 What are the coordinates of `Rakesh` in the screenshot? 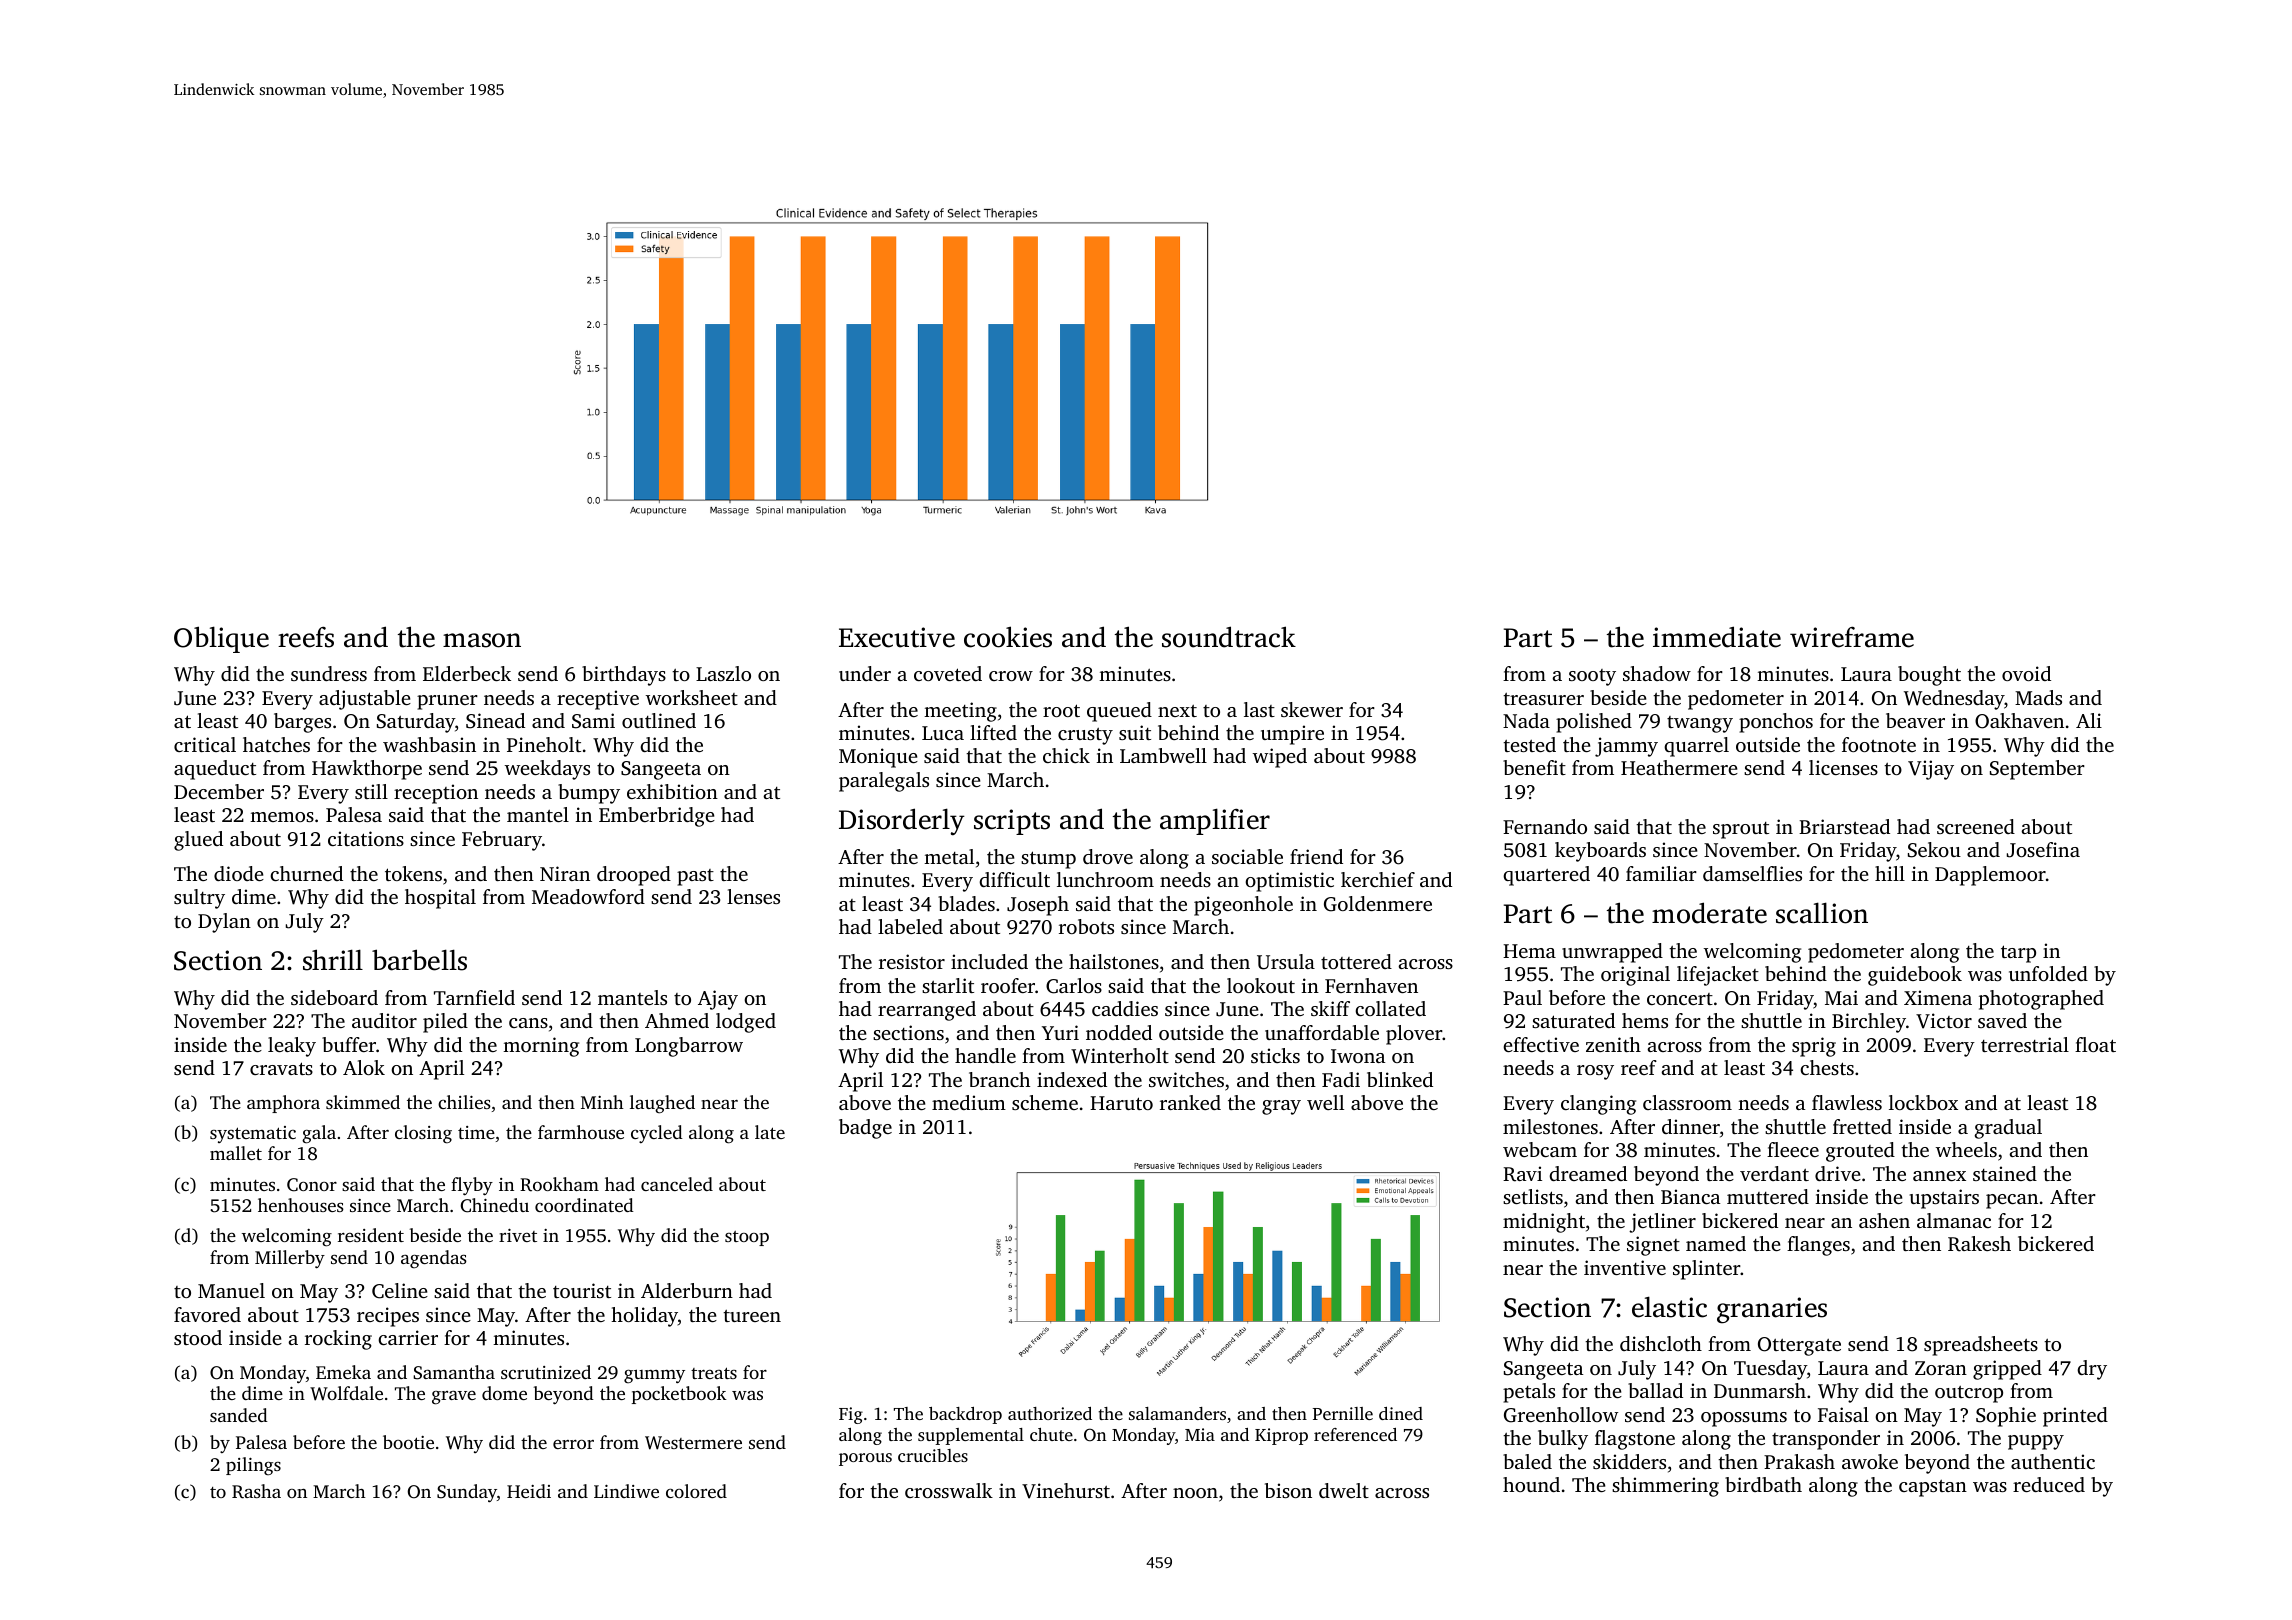 It's located at (1979, 1244).
